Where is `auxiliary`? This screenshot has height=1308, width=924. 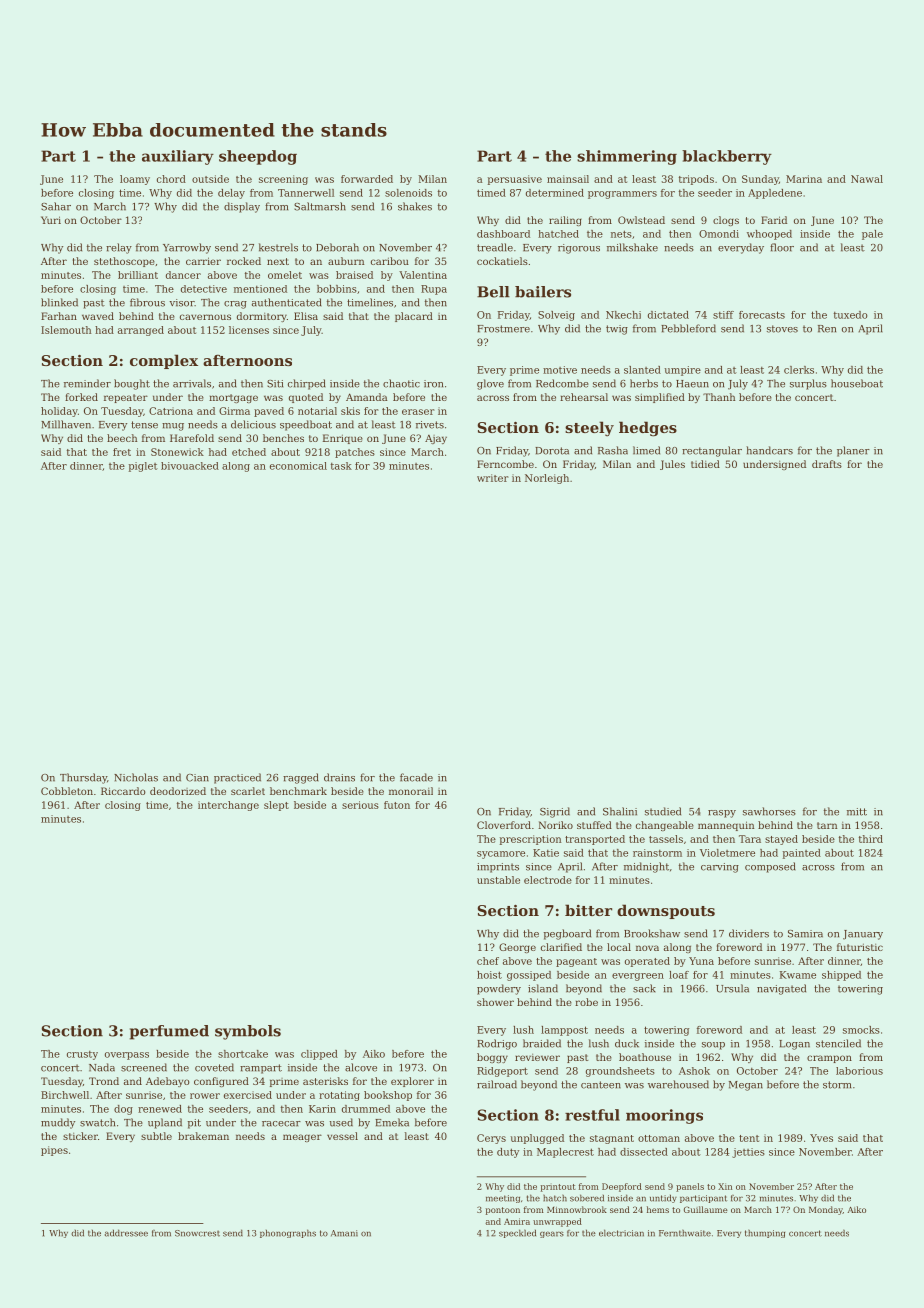 auxiliary is located at coordinates (178, 157).
